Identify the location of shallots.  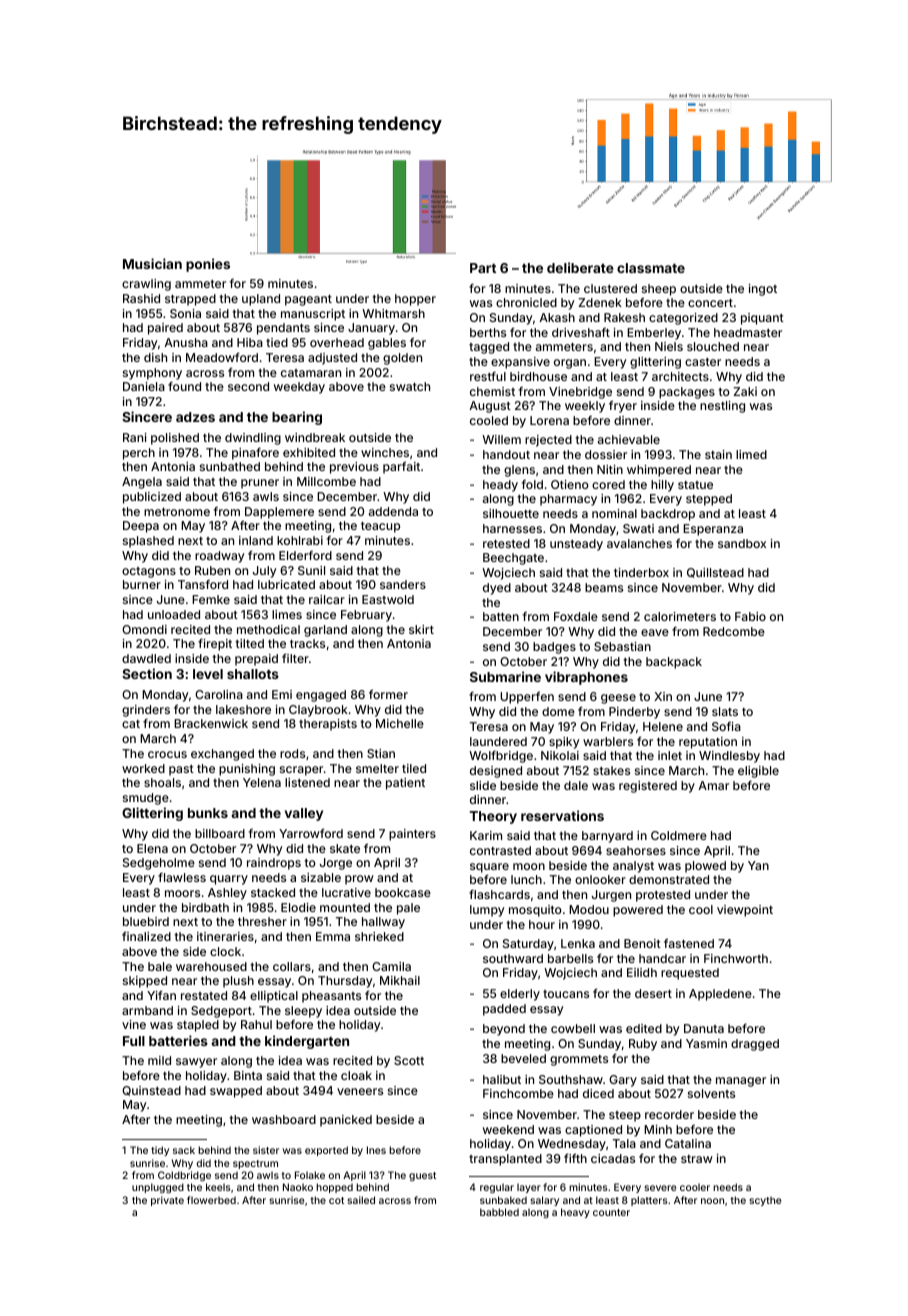
(253, 674).
